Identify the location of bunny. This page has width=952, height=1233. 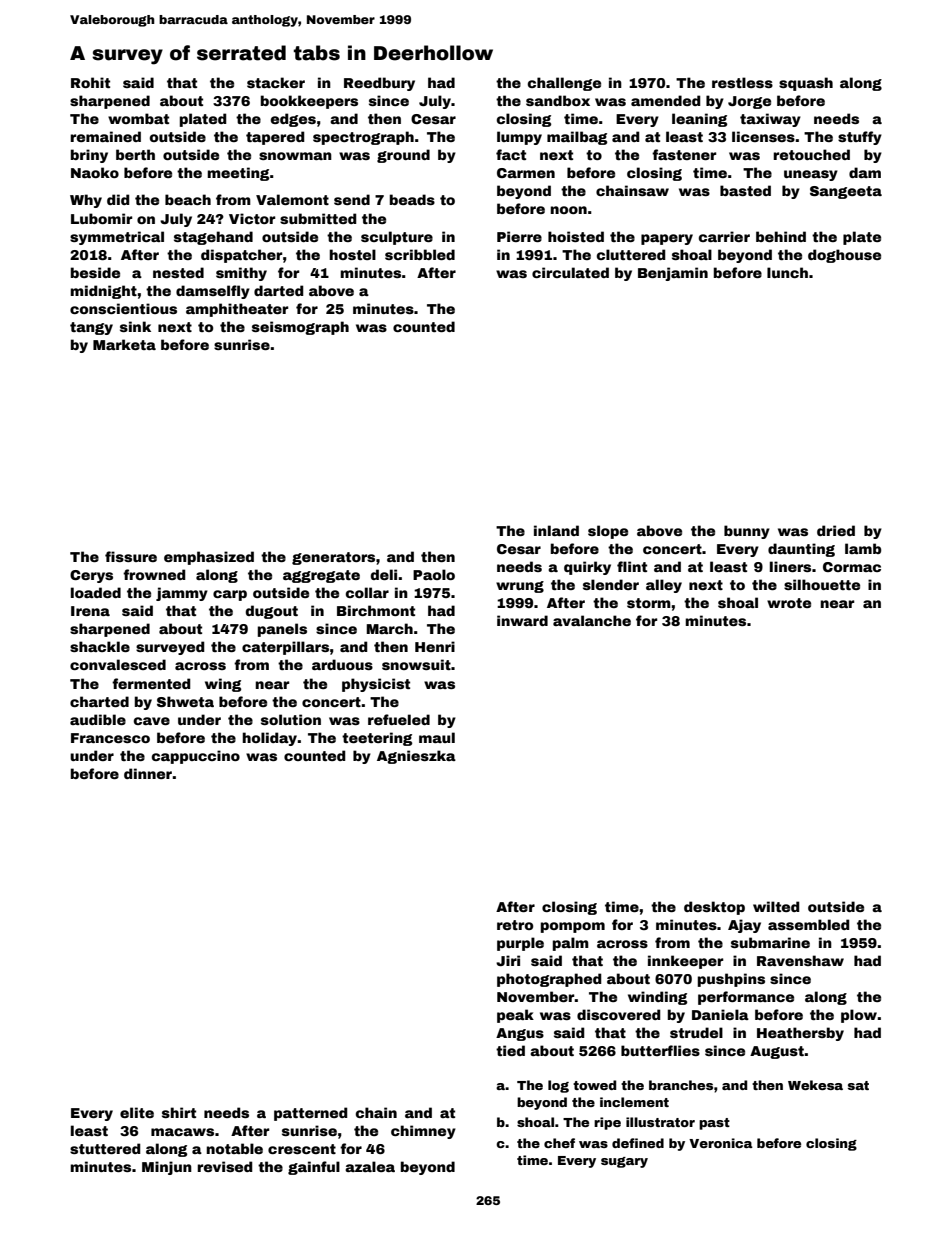
(747, 532).
